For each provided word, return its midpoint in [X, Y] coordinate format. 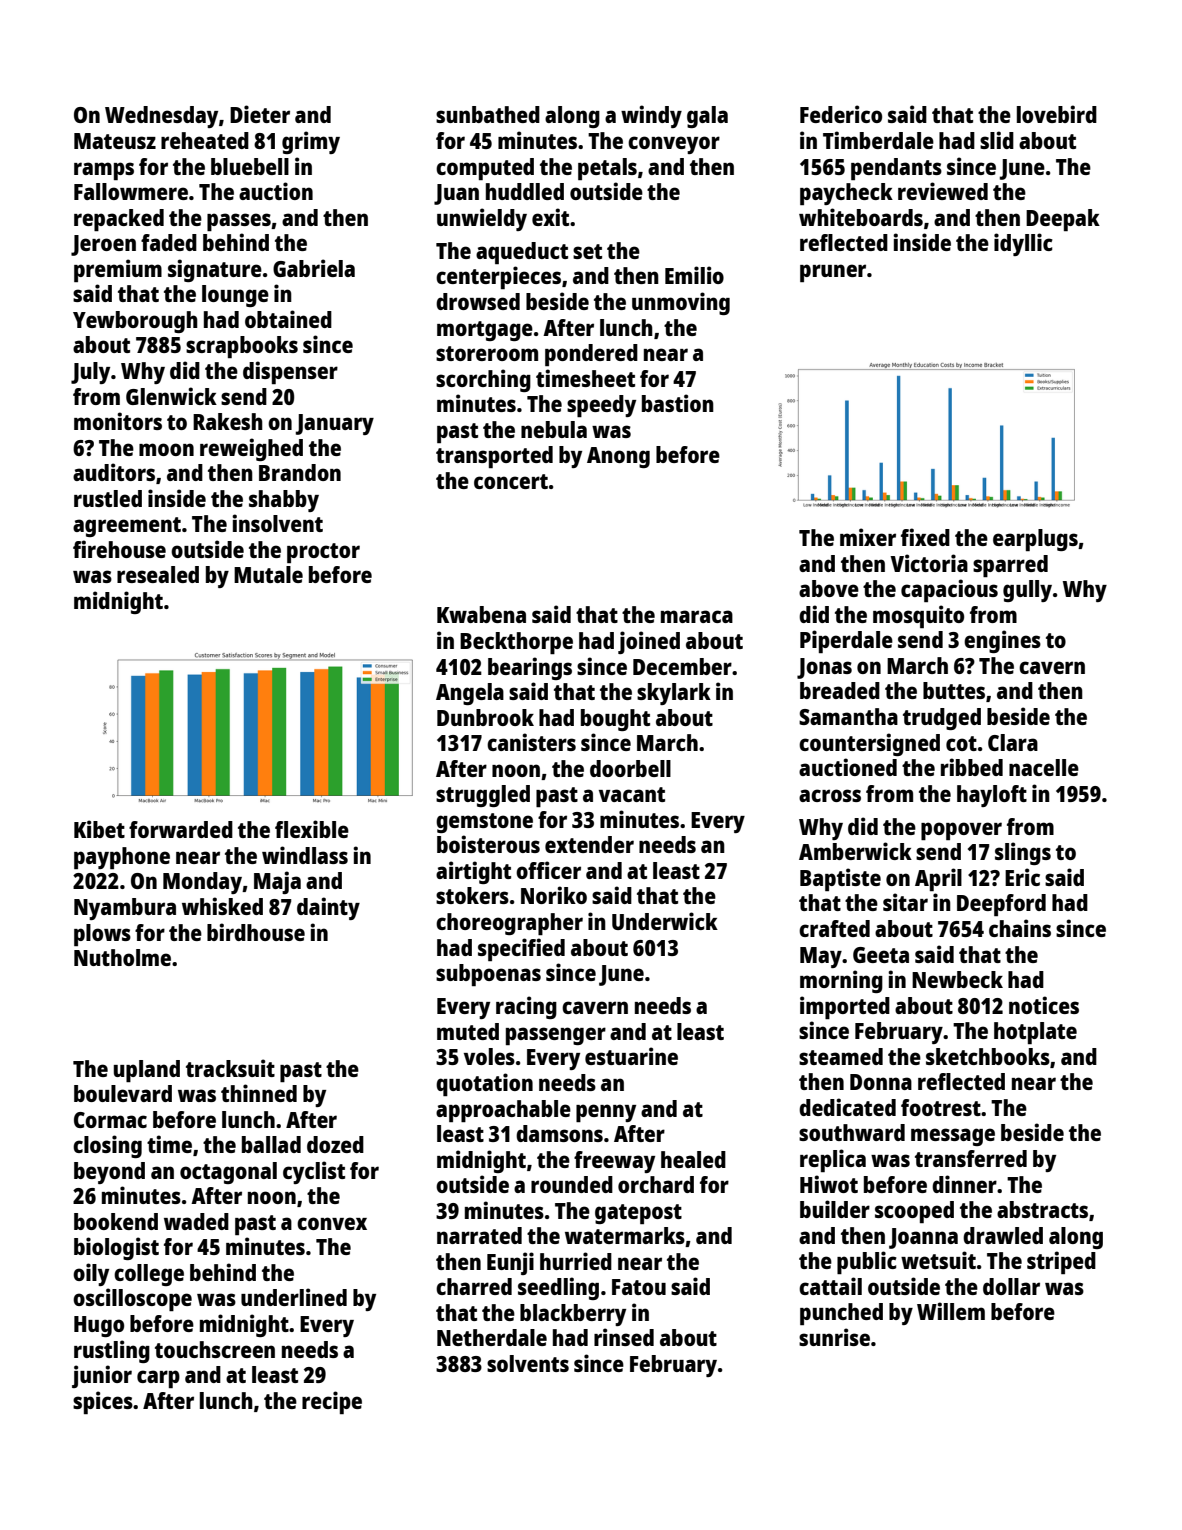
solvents [528, 1363]
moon [166, 449]
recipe [332, 1402]
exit [550, 217]
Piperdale [846, 641]
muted [468, 1031]
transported [494, 457]
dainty [328, 908]
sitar [905, 902]
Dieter [260, 114]
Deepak [1063, 220]
